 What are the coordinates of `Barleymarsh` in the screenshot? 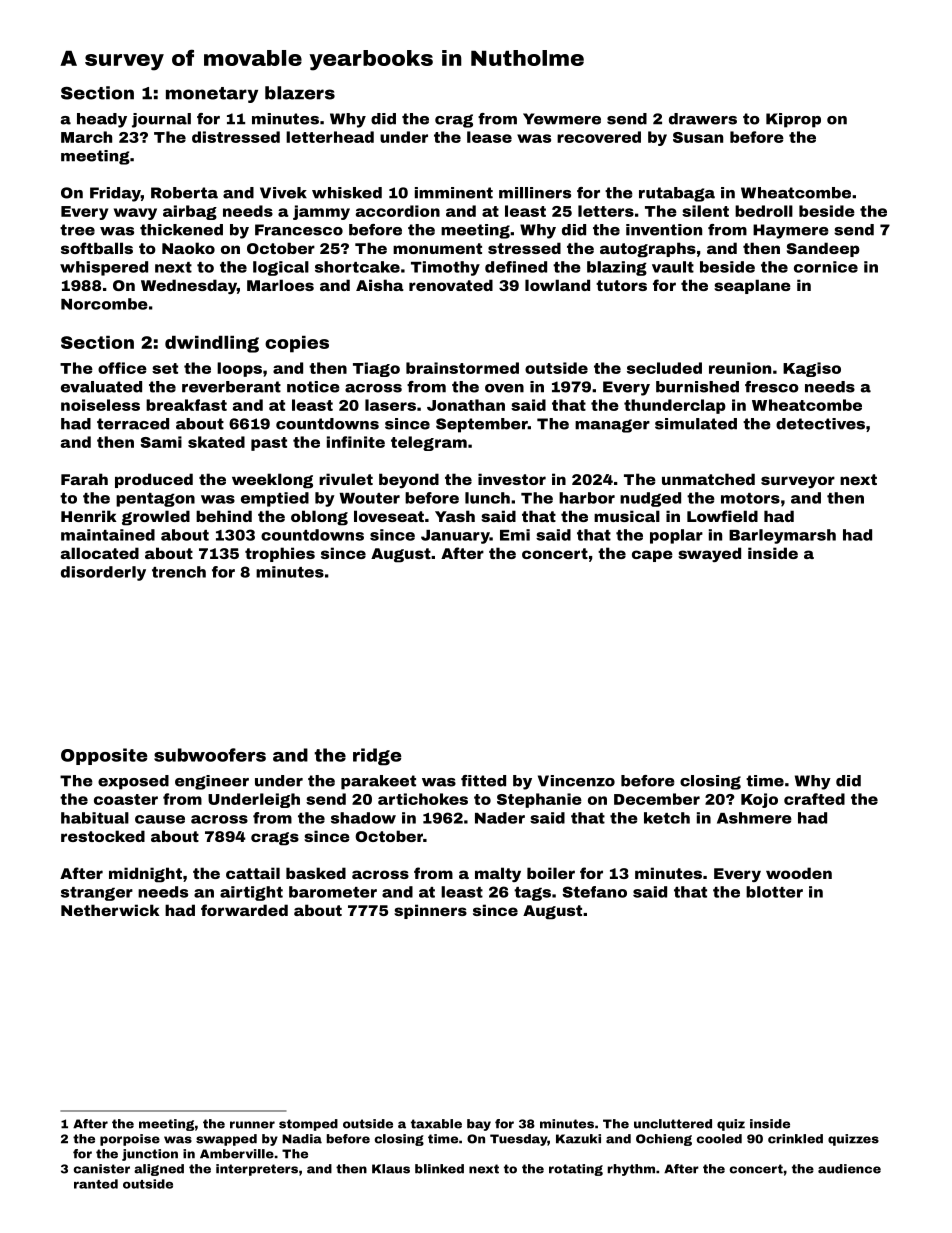 It's located at (782, 536).
